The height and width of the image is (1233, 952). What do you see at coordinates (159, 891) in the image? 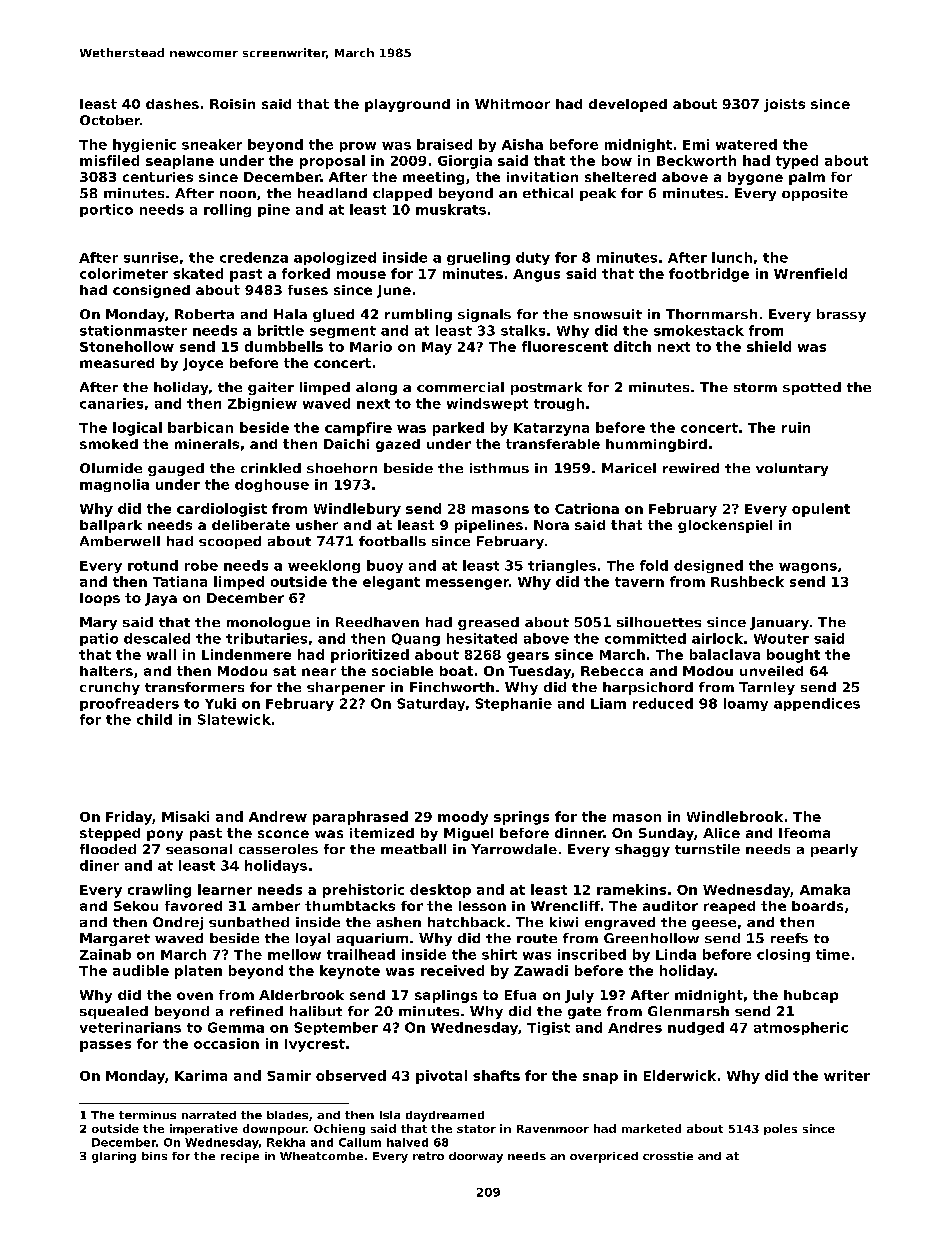
I see `crawling` at bounding box center [159, 891].
